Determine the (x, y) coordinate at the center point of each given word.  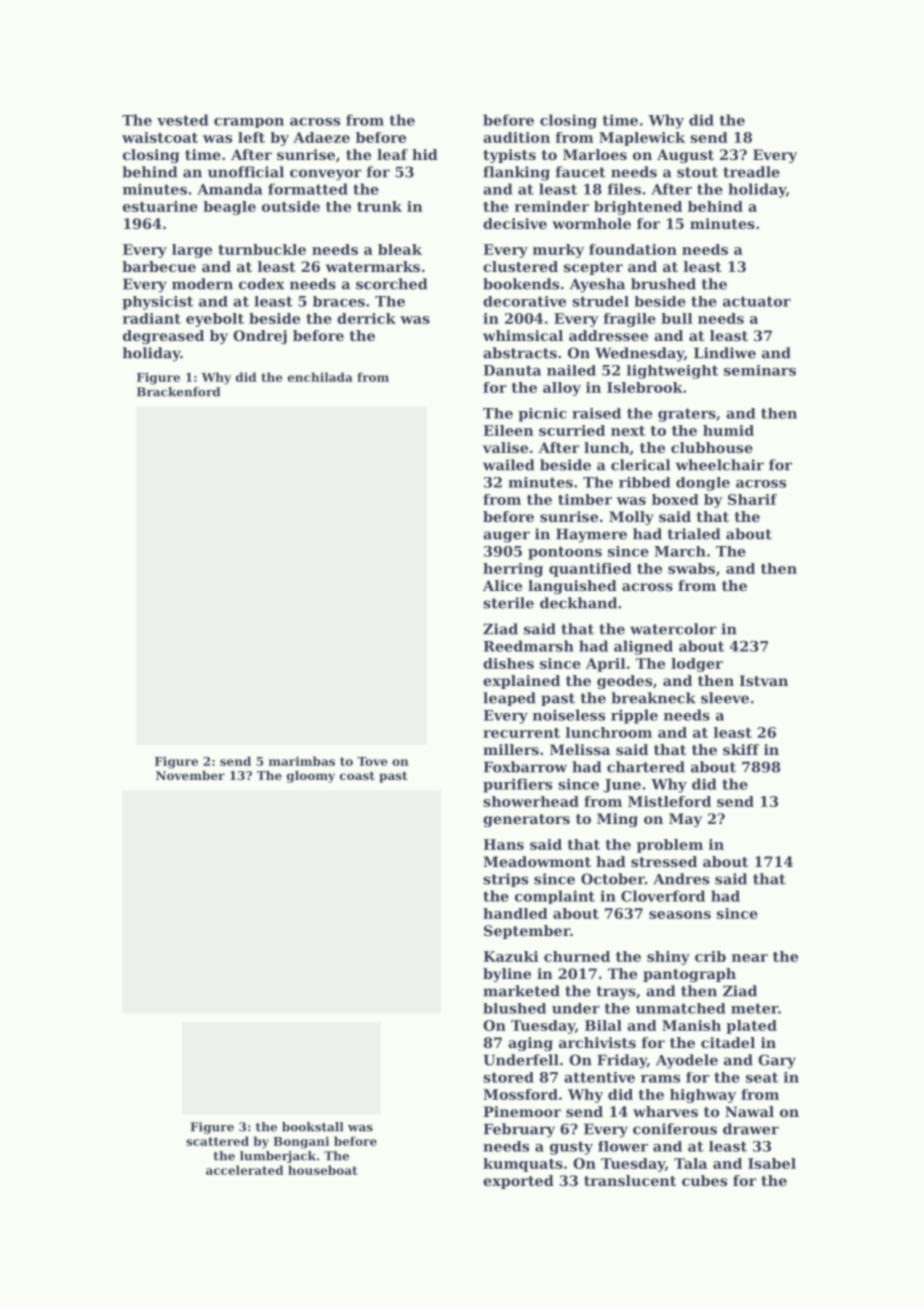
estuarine (160, 206)
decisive (515, 223)
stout (697, 172)
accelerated (245, 1170)
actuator (757, 301)
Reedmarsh (528, 646)
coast (357, 776)
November (190, 775)
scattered (217, 1141)
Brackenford (178, 392)
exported (518, 1182)
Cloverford (663, 896)
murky (558, 251)
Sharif (752, 499)
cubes (704, 1180)
